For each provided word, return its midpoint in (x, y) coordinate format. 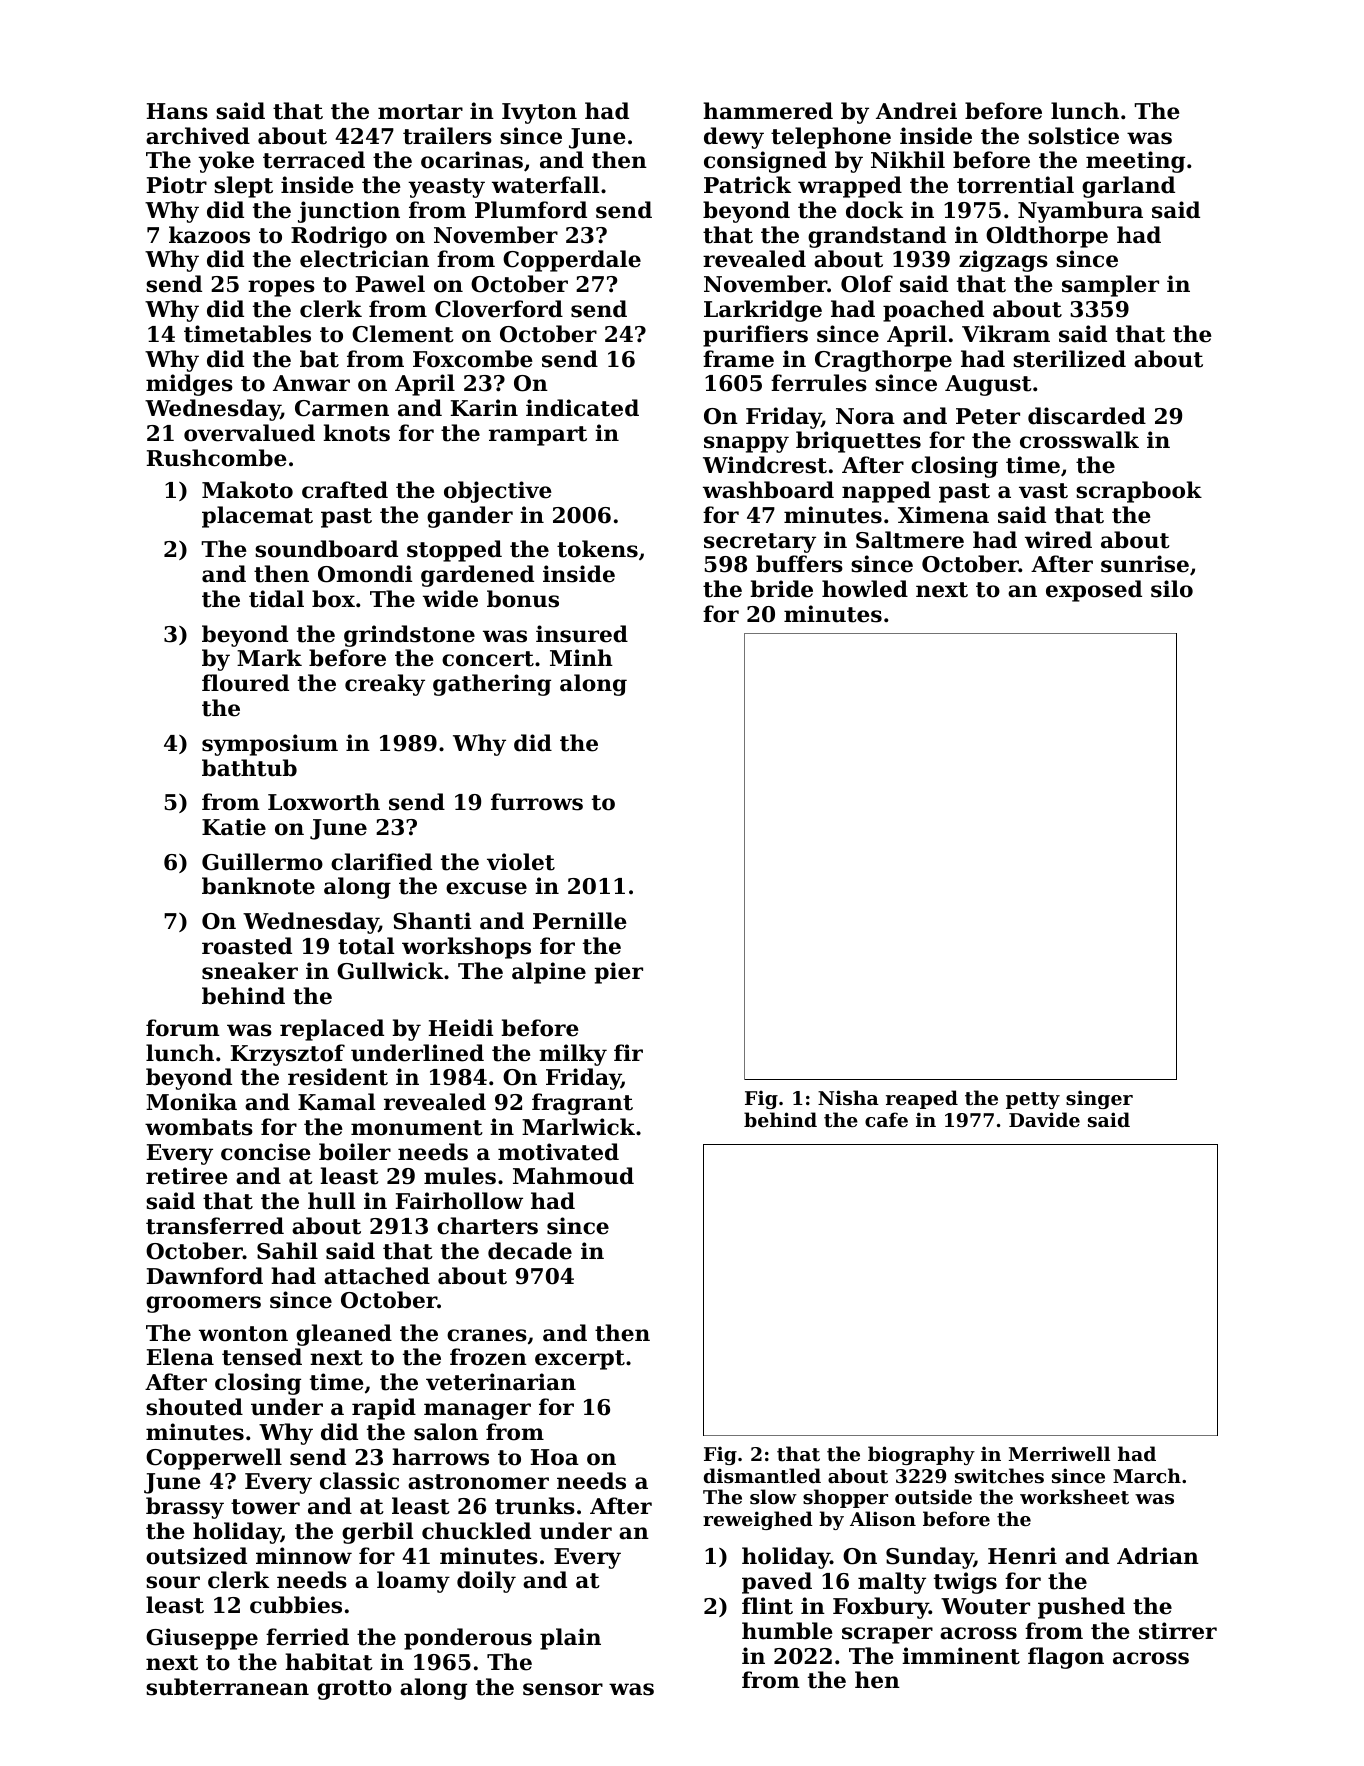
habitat (329, 1662)
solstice (1073, 136)
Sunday (930, 1558)
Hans (177, 111)
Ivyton (539, 113)
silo (1172, 589)
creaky (385, 685)
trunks (535, 1506)
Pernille (580, 921)
